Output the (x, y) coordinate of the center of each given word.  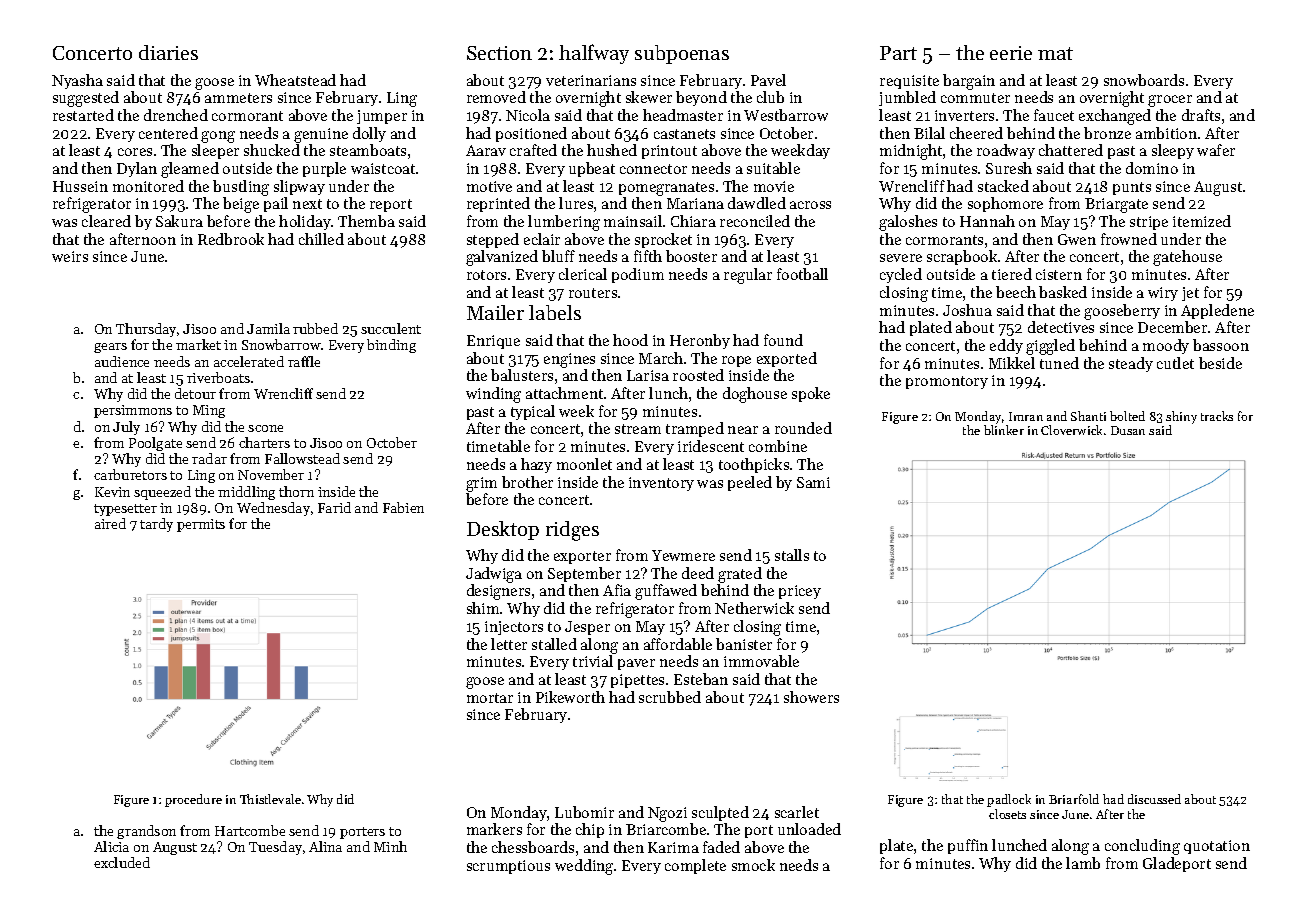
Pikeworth (570, 697)
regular (748, 276)
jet (1190, 294)
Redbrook (231, 239)
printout (669, 152)
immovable (761, 661)
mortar (490, 698)
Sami (813, 482)
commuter (975, 98)
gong (218, 137)
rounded (803, 428)
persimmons (133, 411)
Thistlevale (270, 799)
